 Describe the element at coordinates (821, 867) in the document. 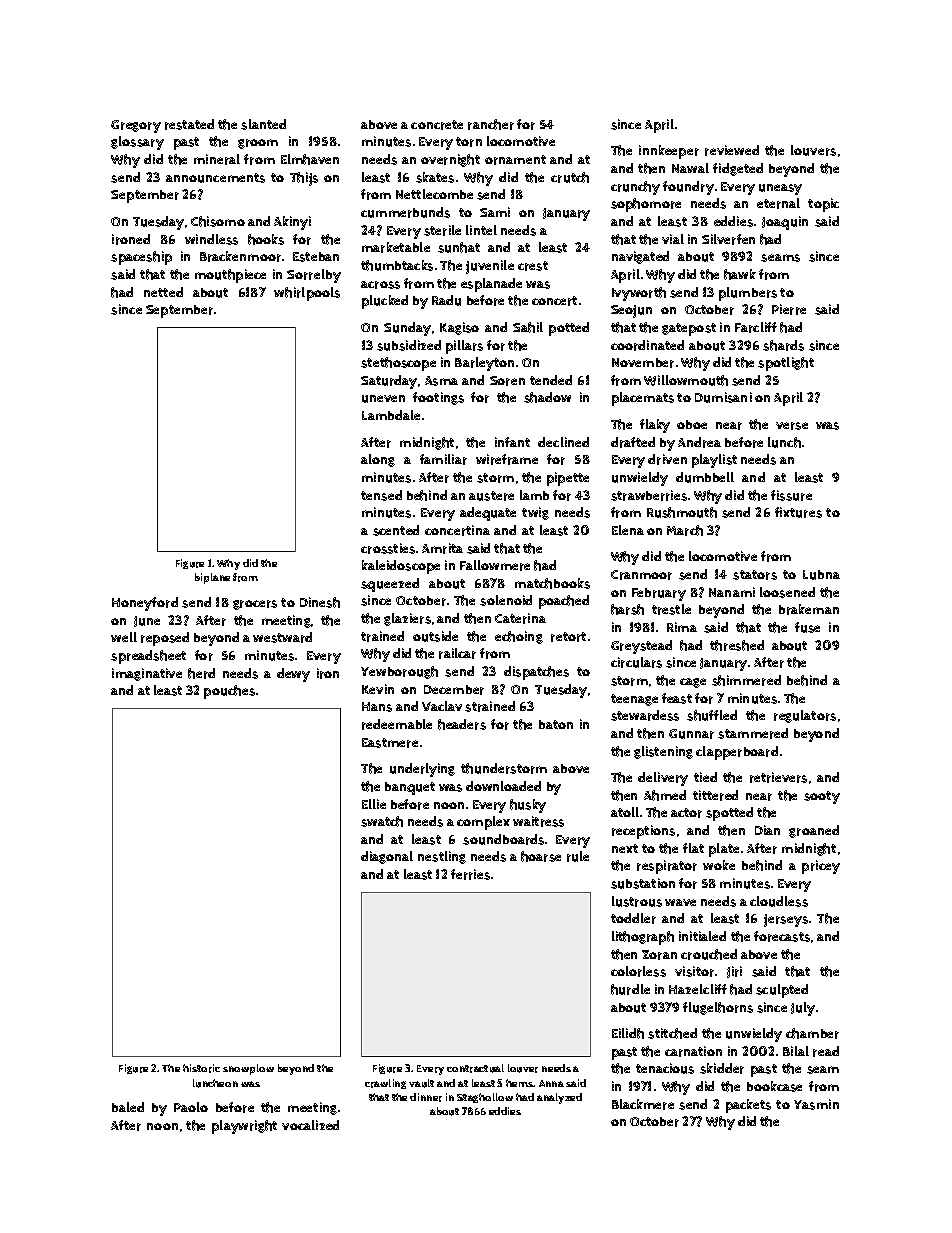

I see `pricey` at that location.
